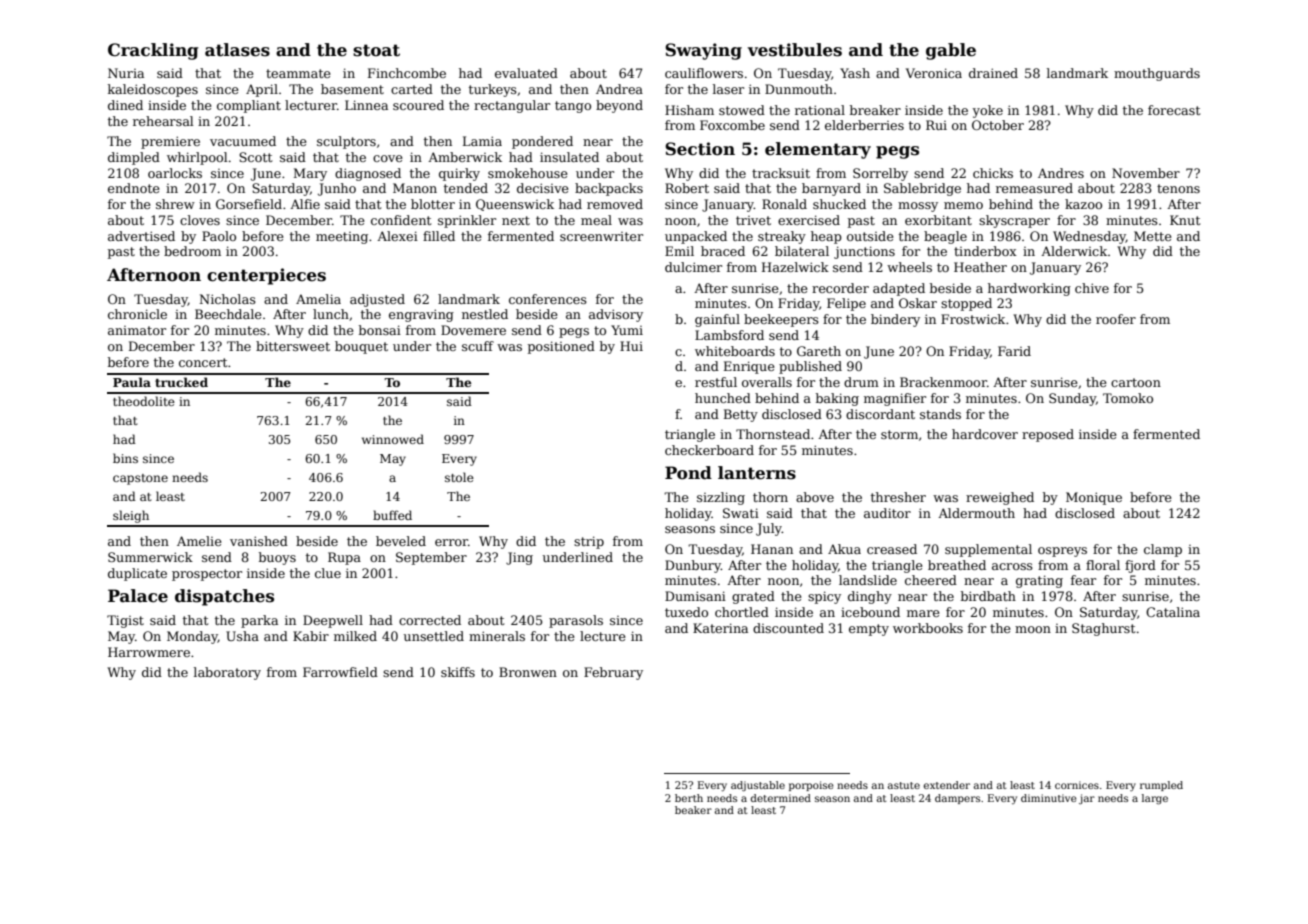  What do you see at coordinates (243, 141) in the page?
I see `vacuumed` at bounding box center [243, 141].
